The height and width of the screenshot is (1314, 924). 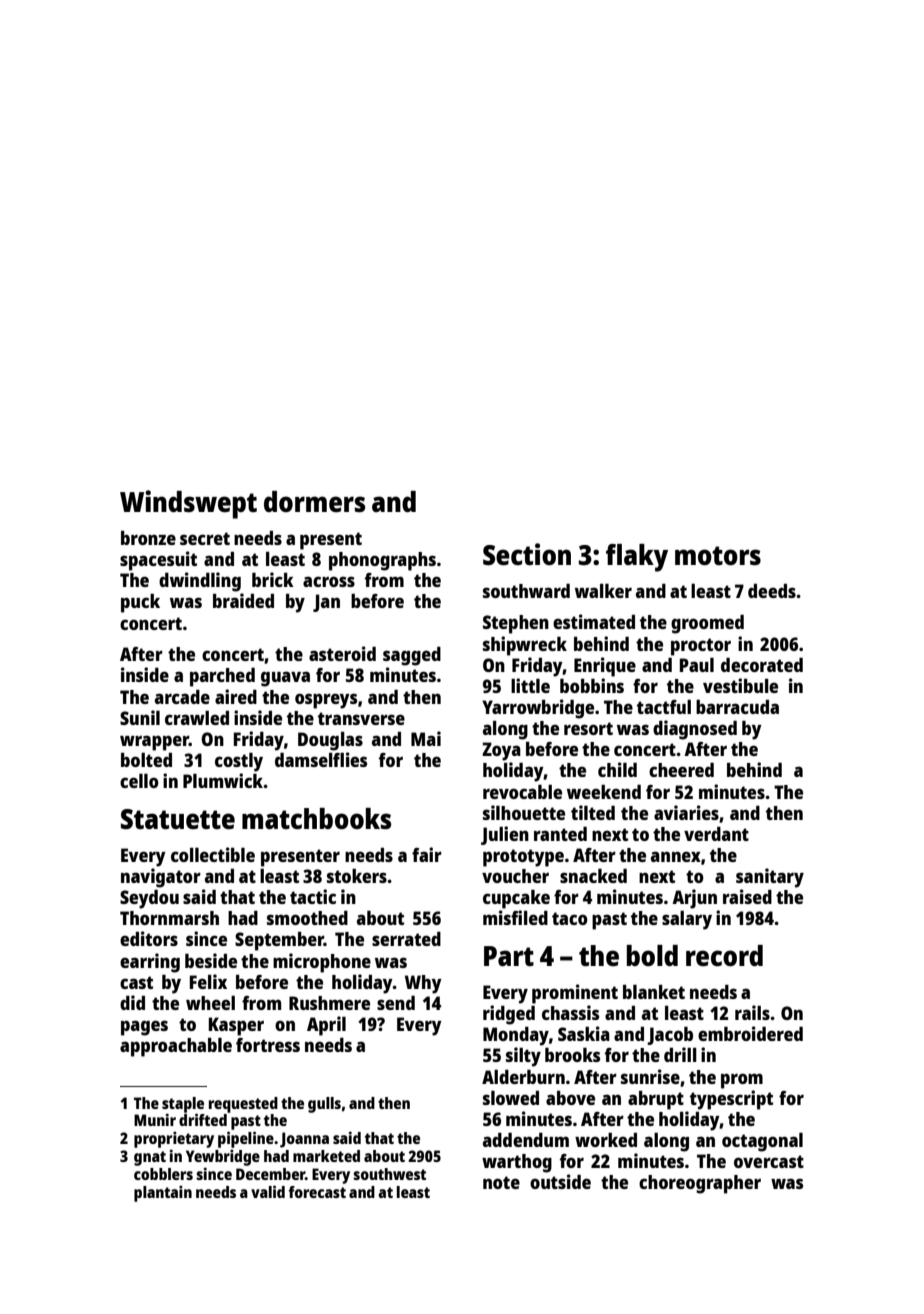 I want to click on abrupt, so click(x=656, y=1100).
